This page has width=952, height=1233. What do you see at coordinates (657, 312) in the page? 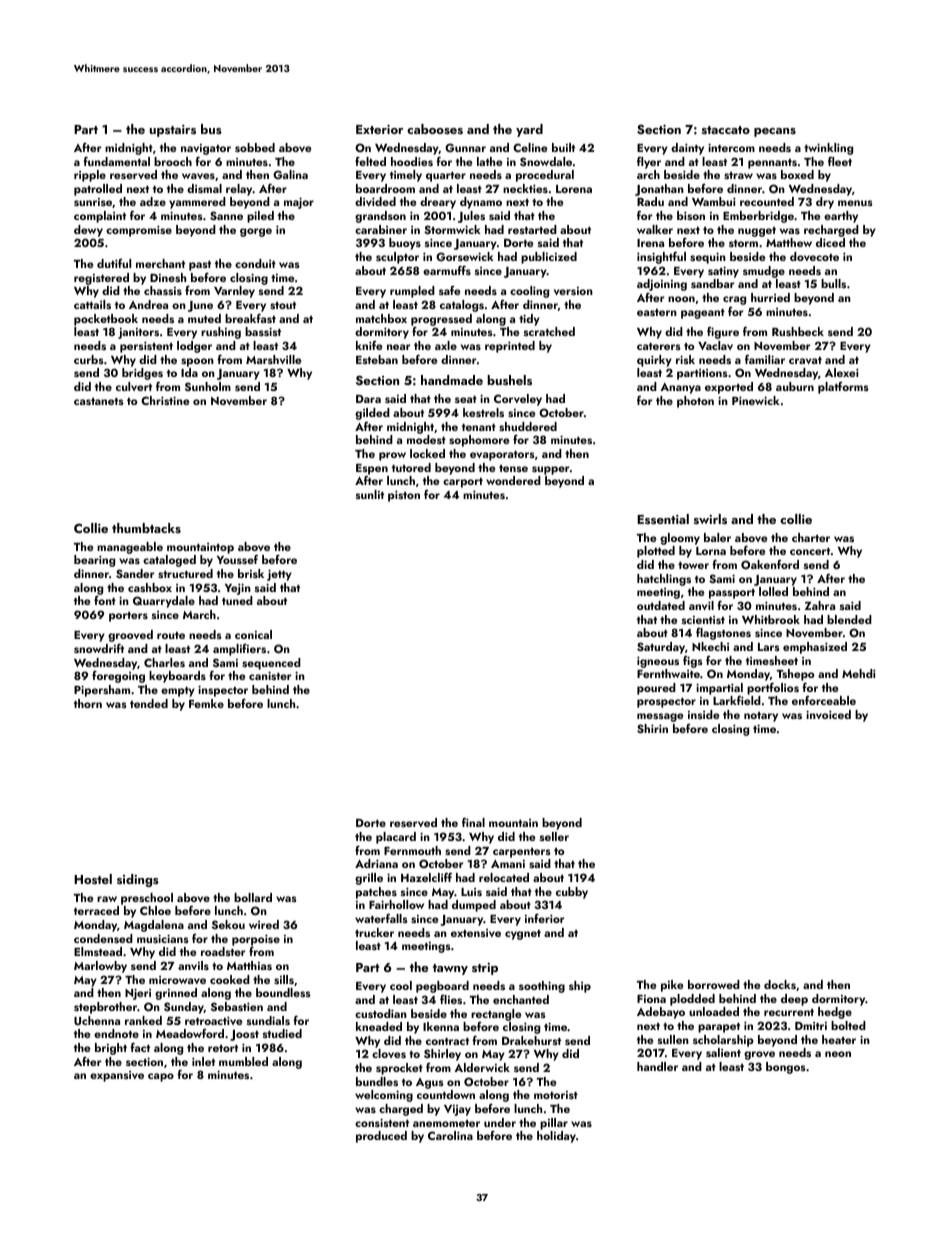
I see `eastern` at bounding box center [657, 312].
